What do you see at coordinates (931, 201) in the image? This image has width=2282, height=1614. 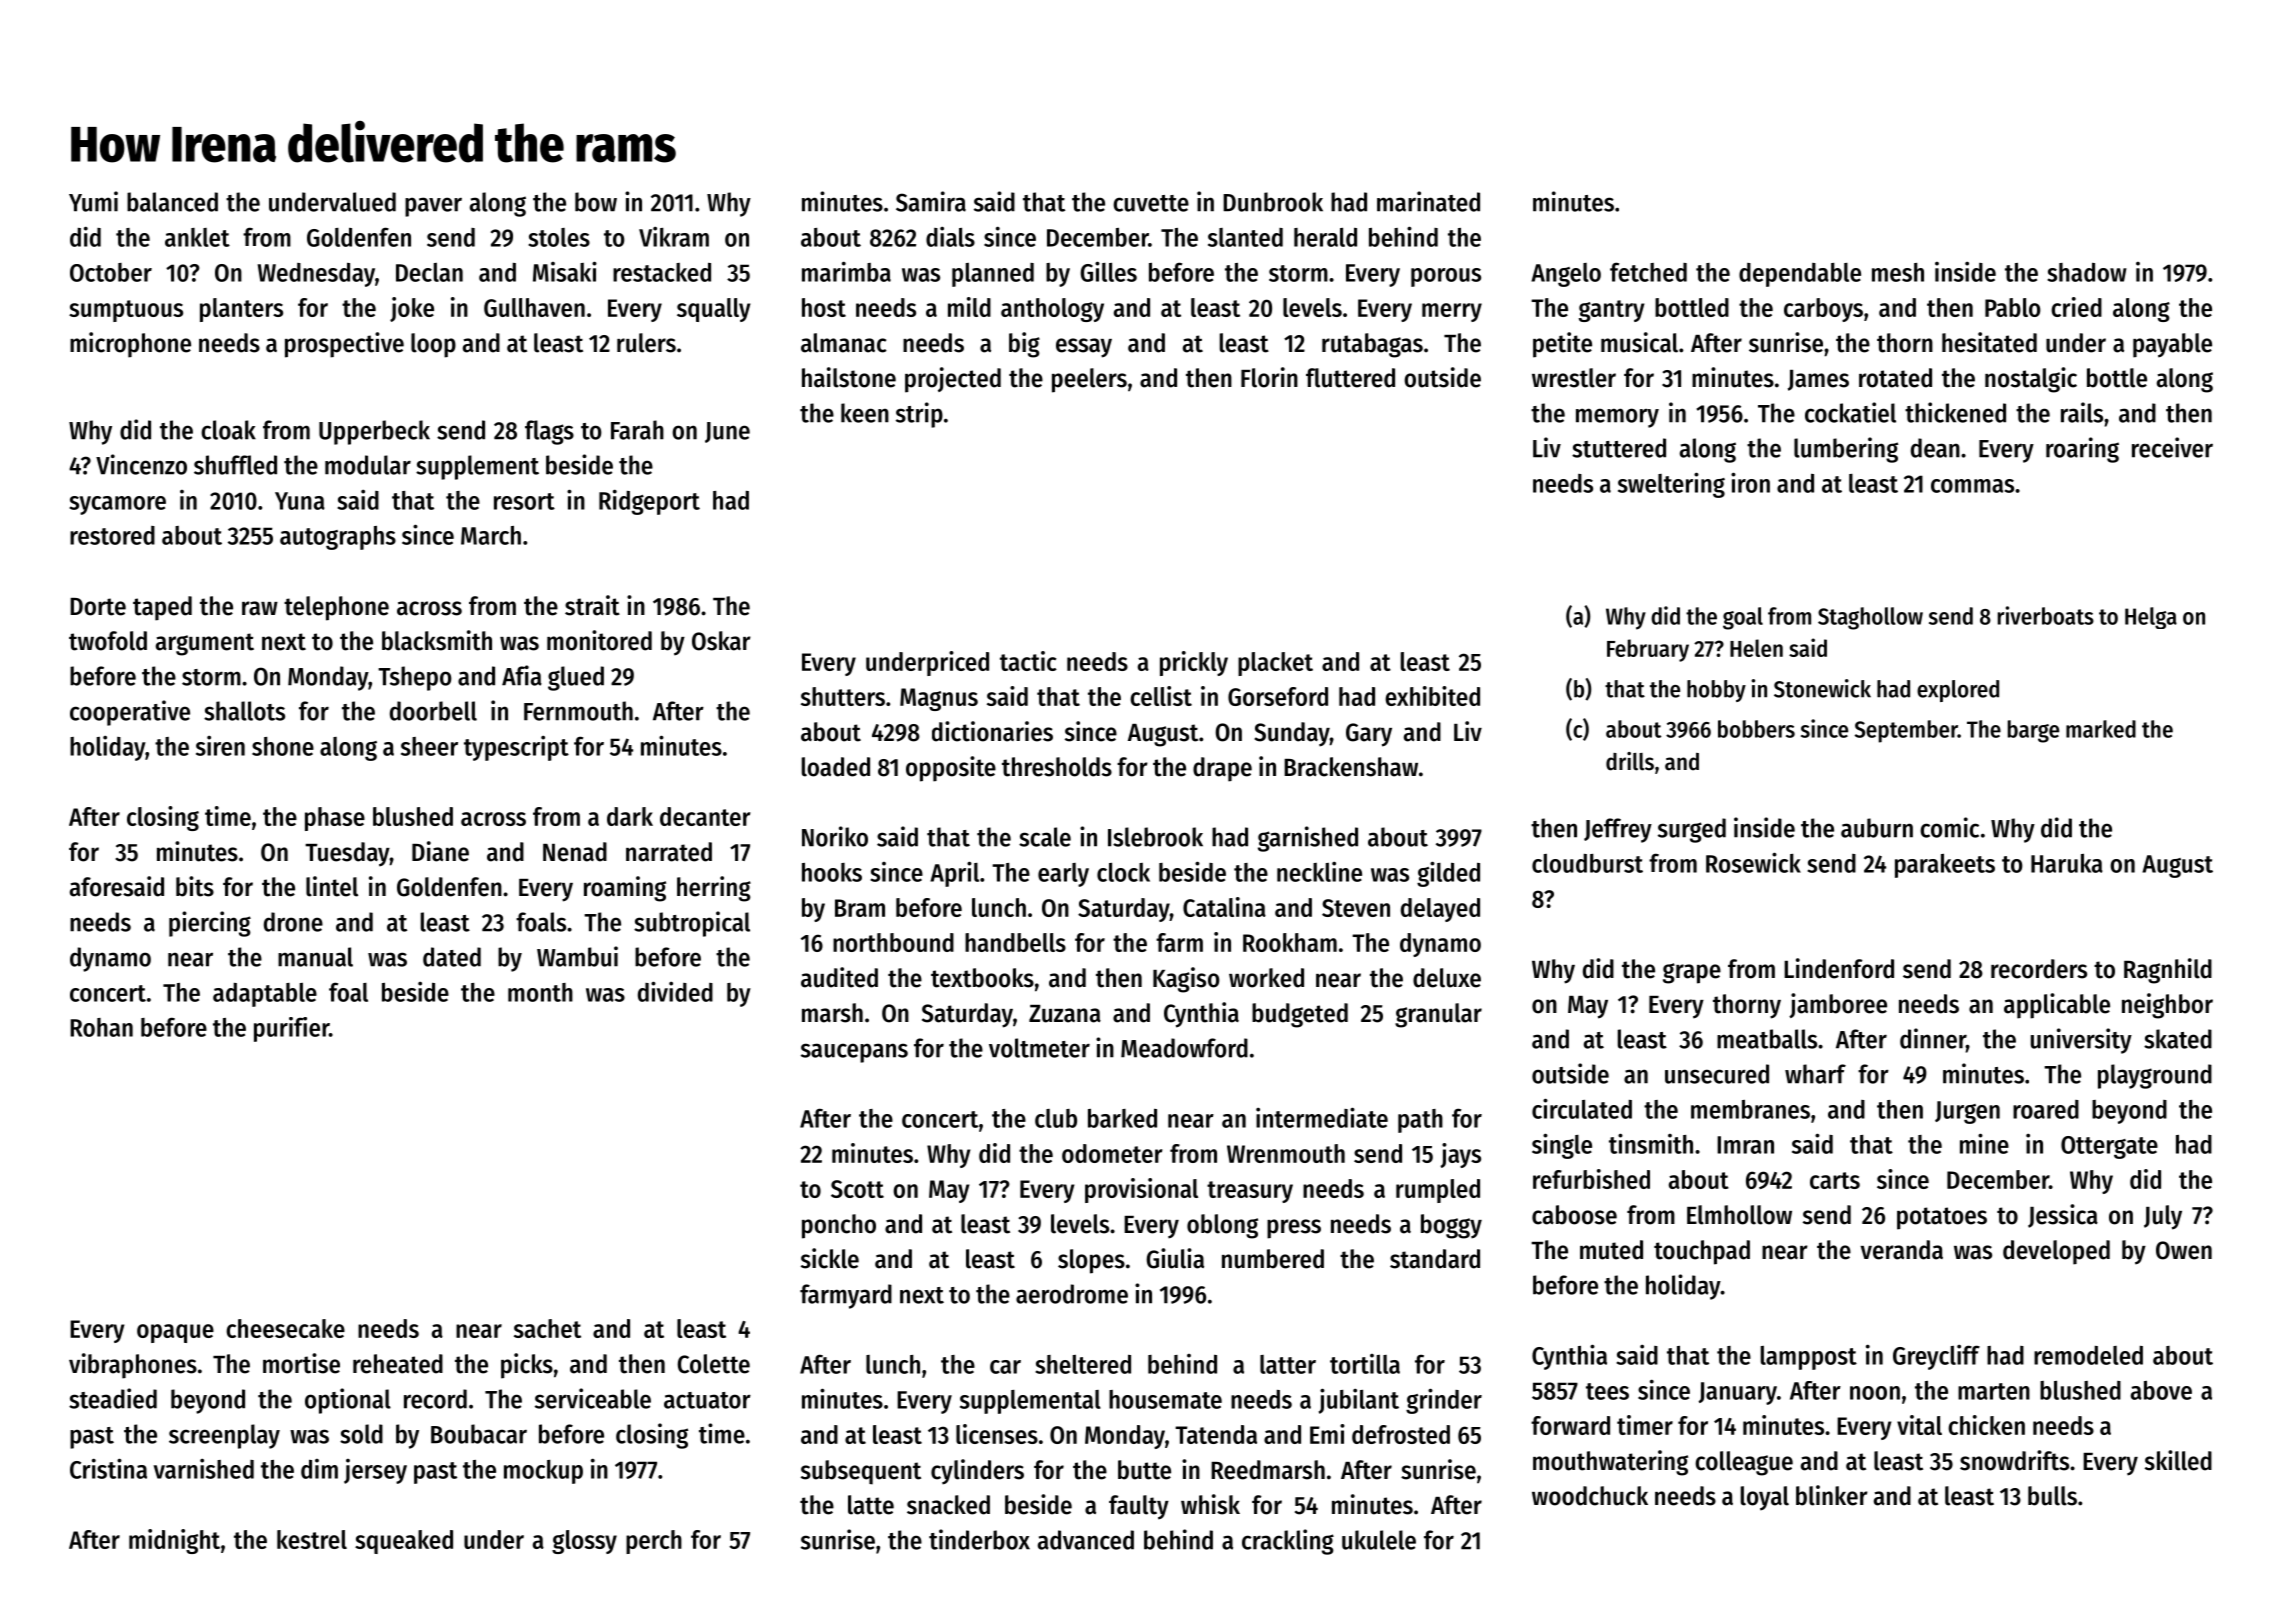 I see `Samira` at bounding box center [931, 201].
